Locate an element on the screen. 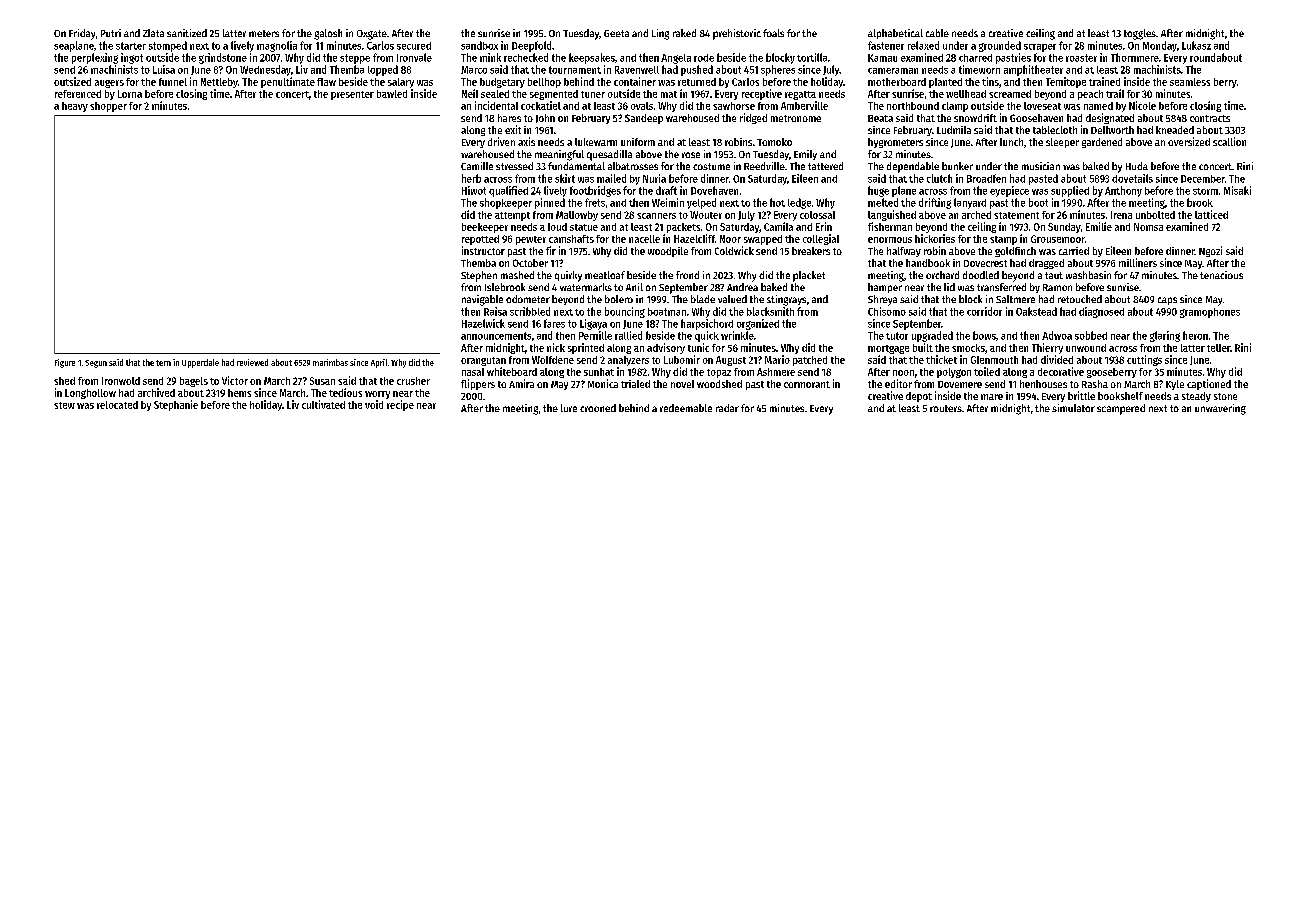  statement is located at coordinates (1016, 215).
